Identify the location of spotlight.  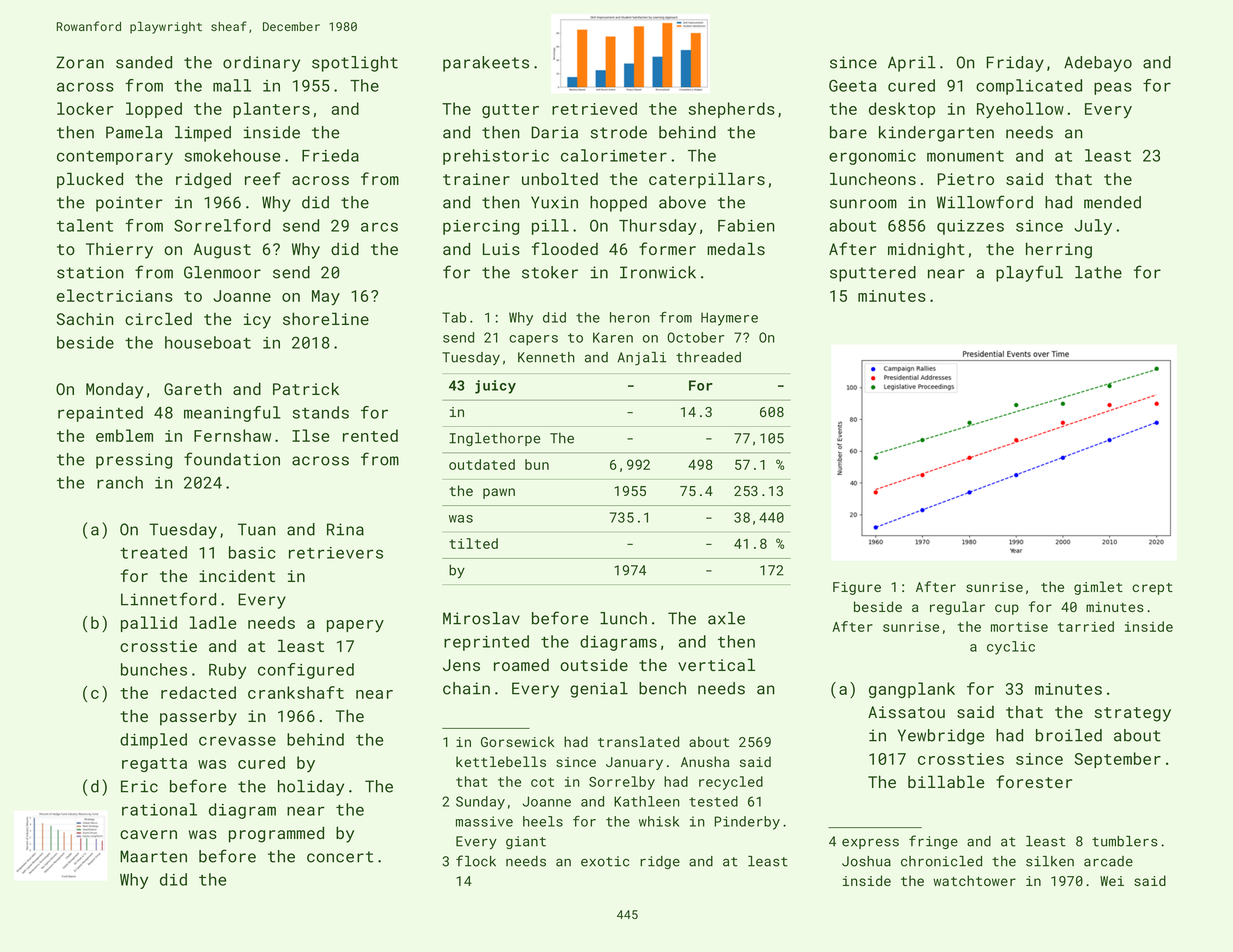
(355, 64).
